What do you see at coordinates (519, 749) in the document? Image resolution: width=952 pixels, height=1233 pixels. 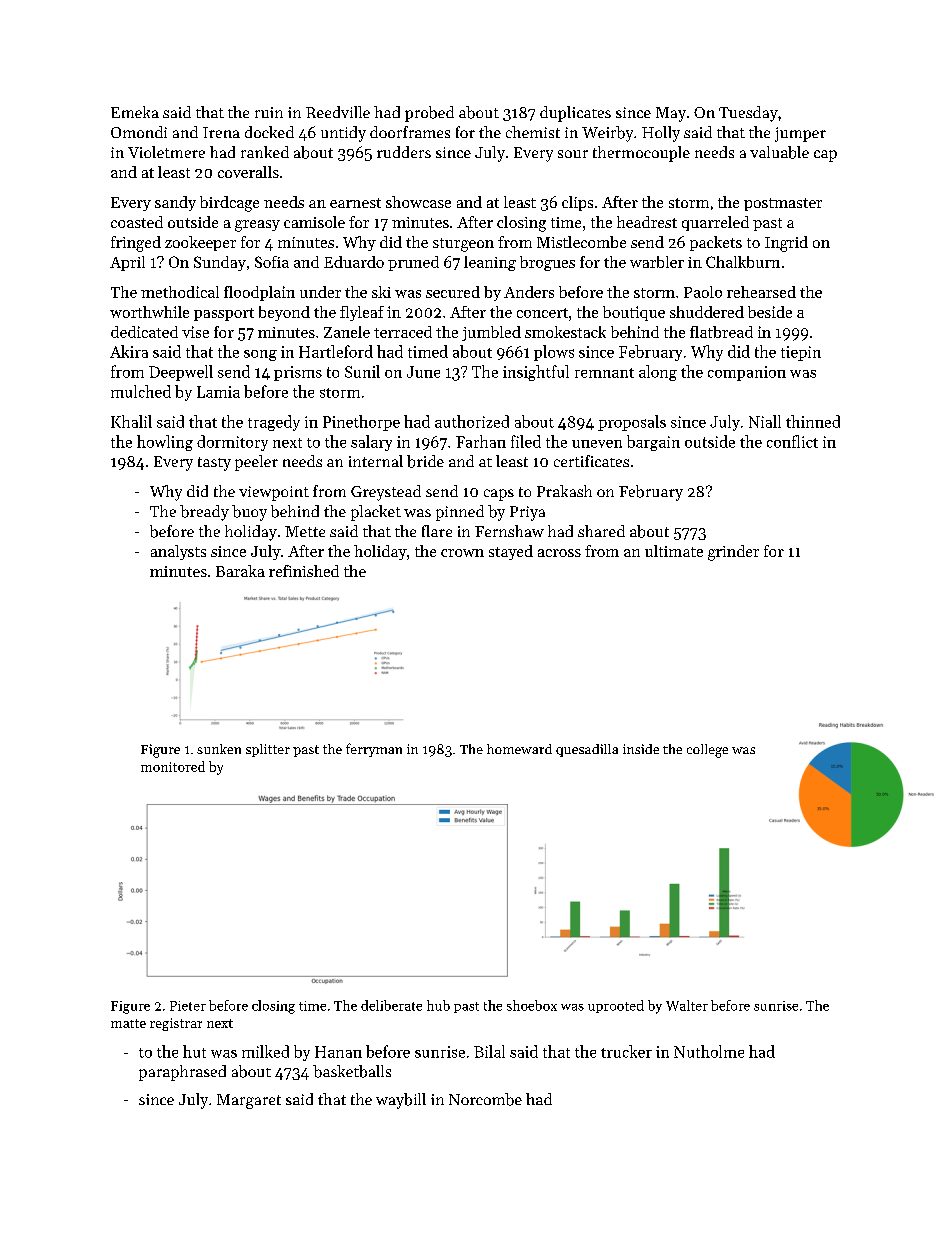 I see `homeward` at bounding box center [519, 749].
